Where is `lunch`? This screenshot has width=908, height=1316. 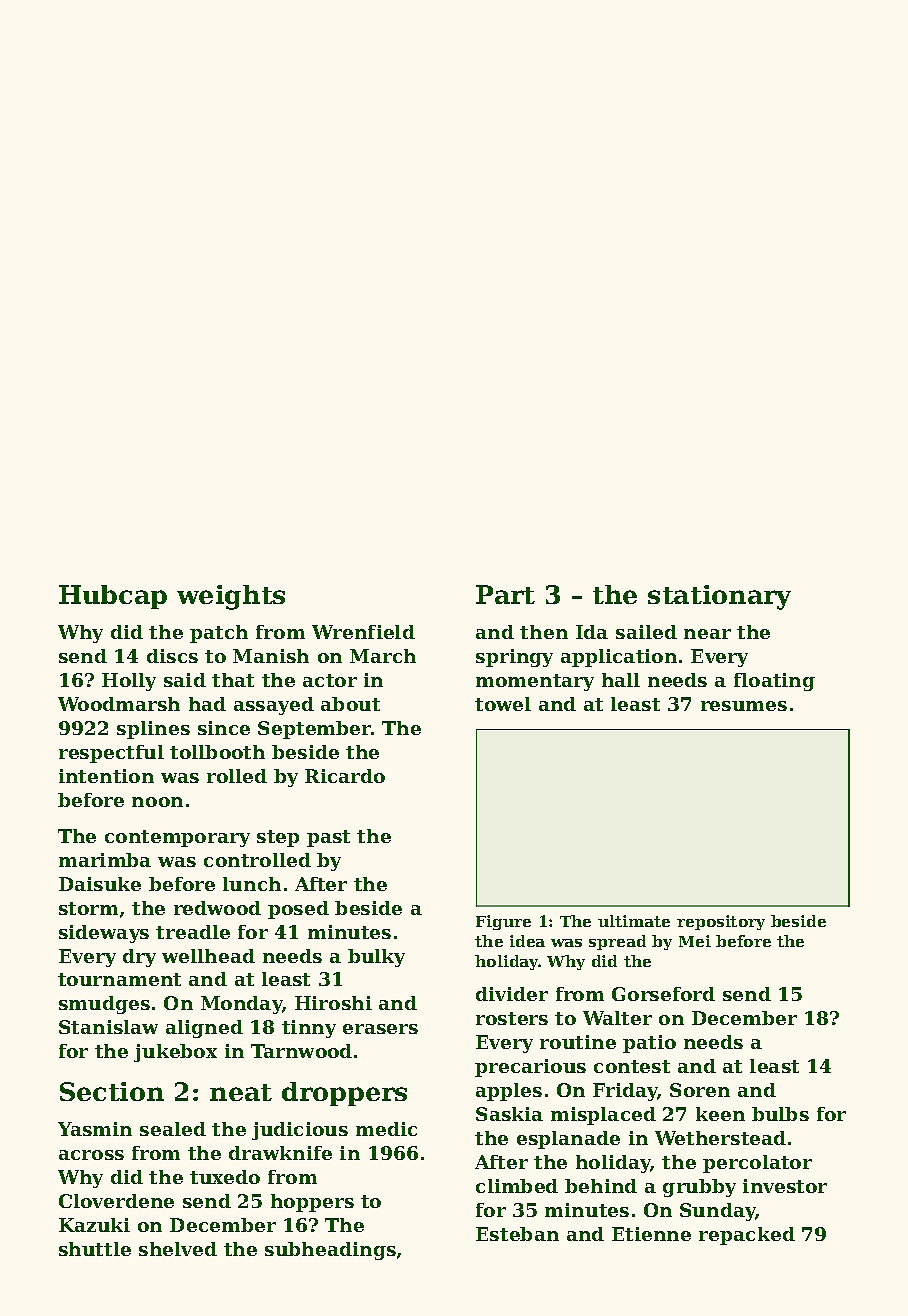 lunch is located at coordinates (252, 884).
